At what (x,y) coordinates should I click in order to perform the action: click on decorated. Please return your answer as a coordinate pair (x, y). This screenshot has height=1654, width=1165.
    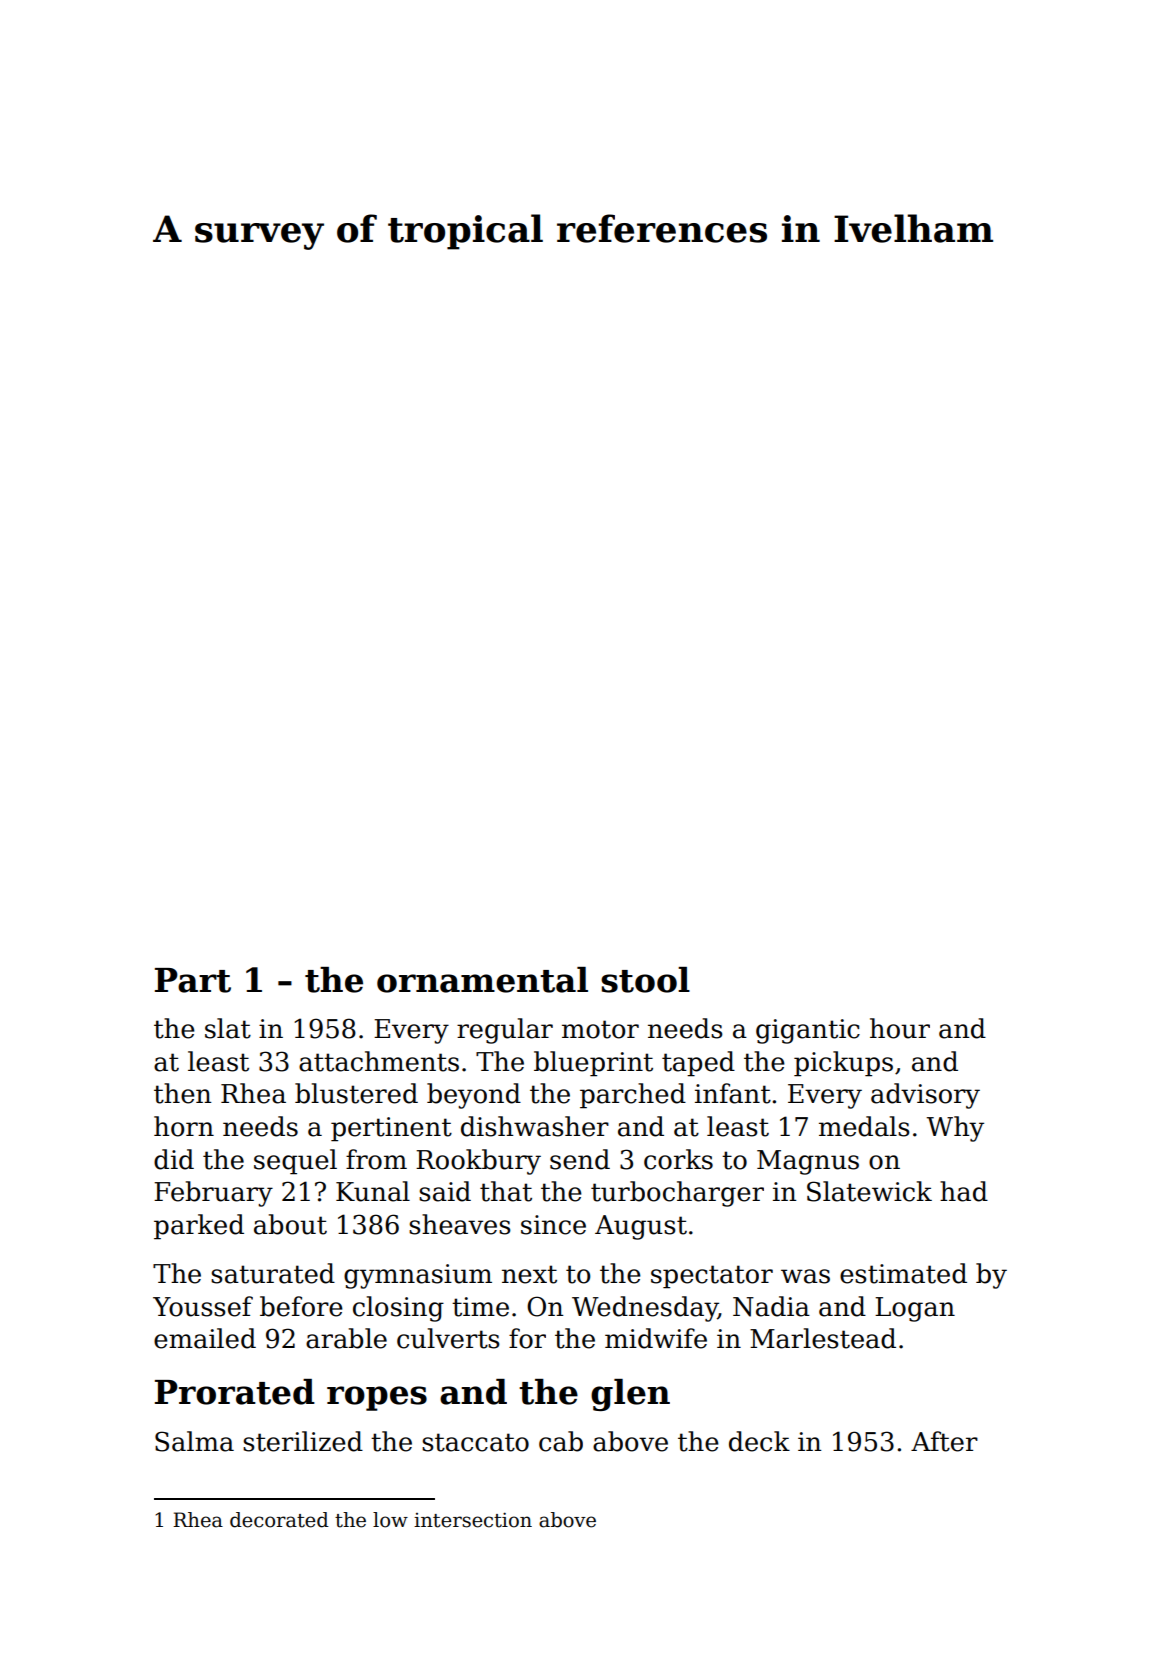
    Looking at the image, I should click on (279, 1520).
